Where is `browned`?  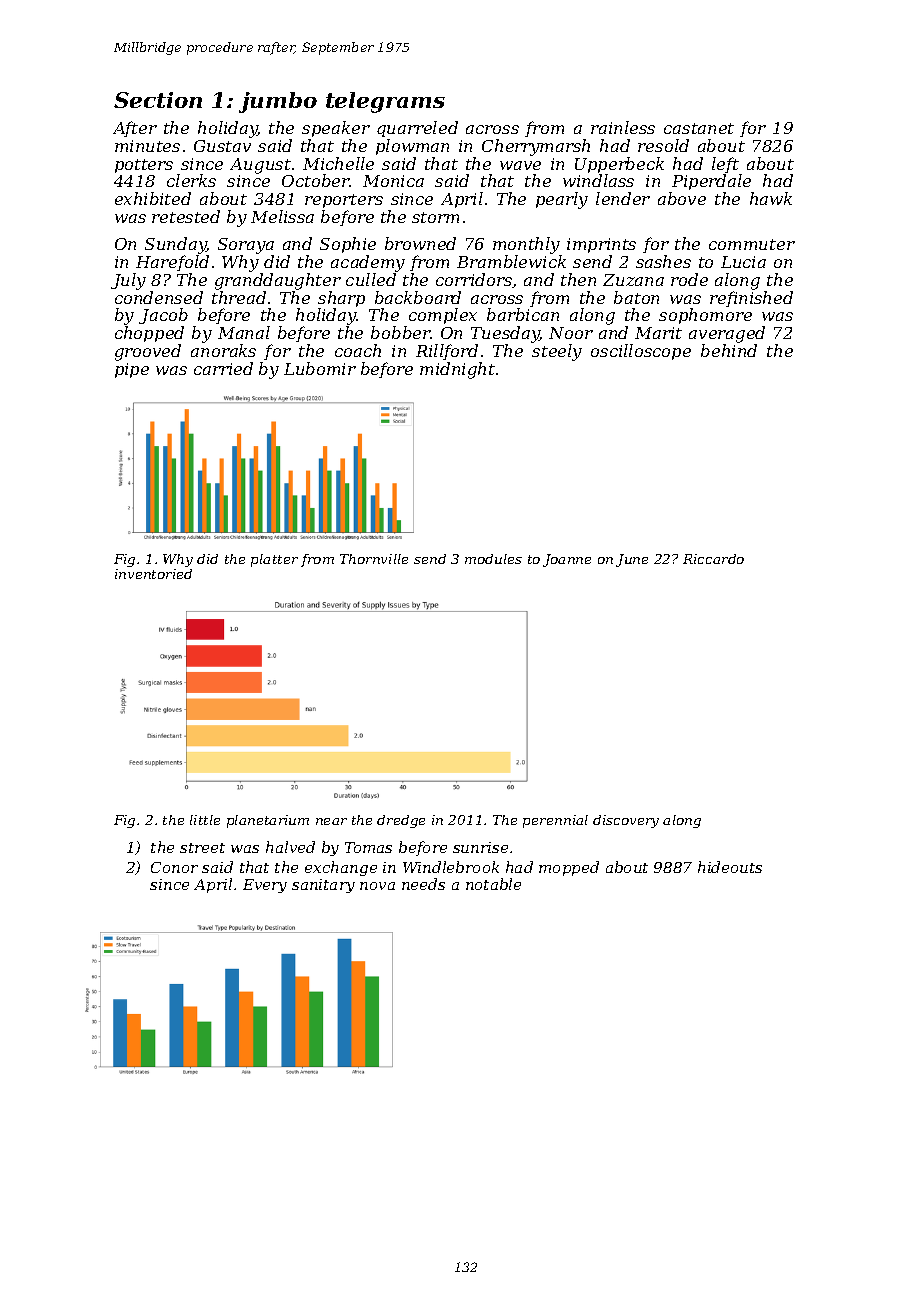 browned is located at coordinates (420, 243).
